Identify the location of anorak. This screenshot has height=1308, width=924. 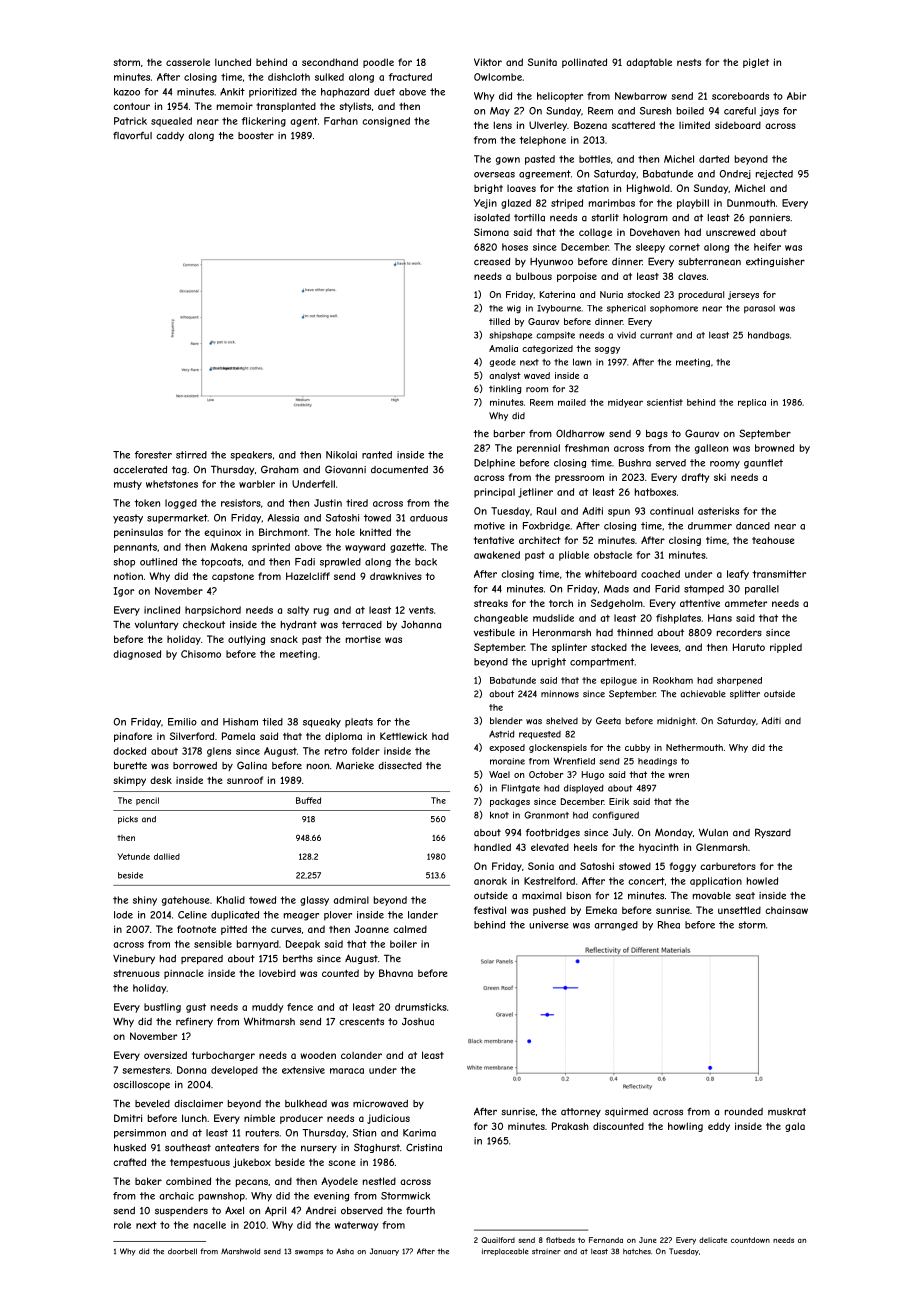
(490, 881).
